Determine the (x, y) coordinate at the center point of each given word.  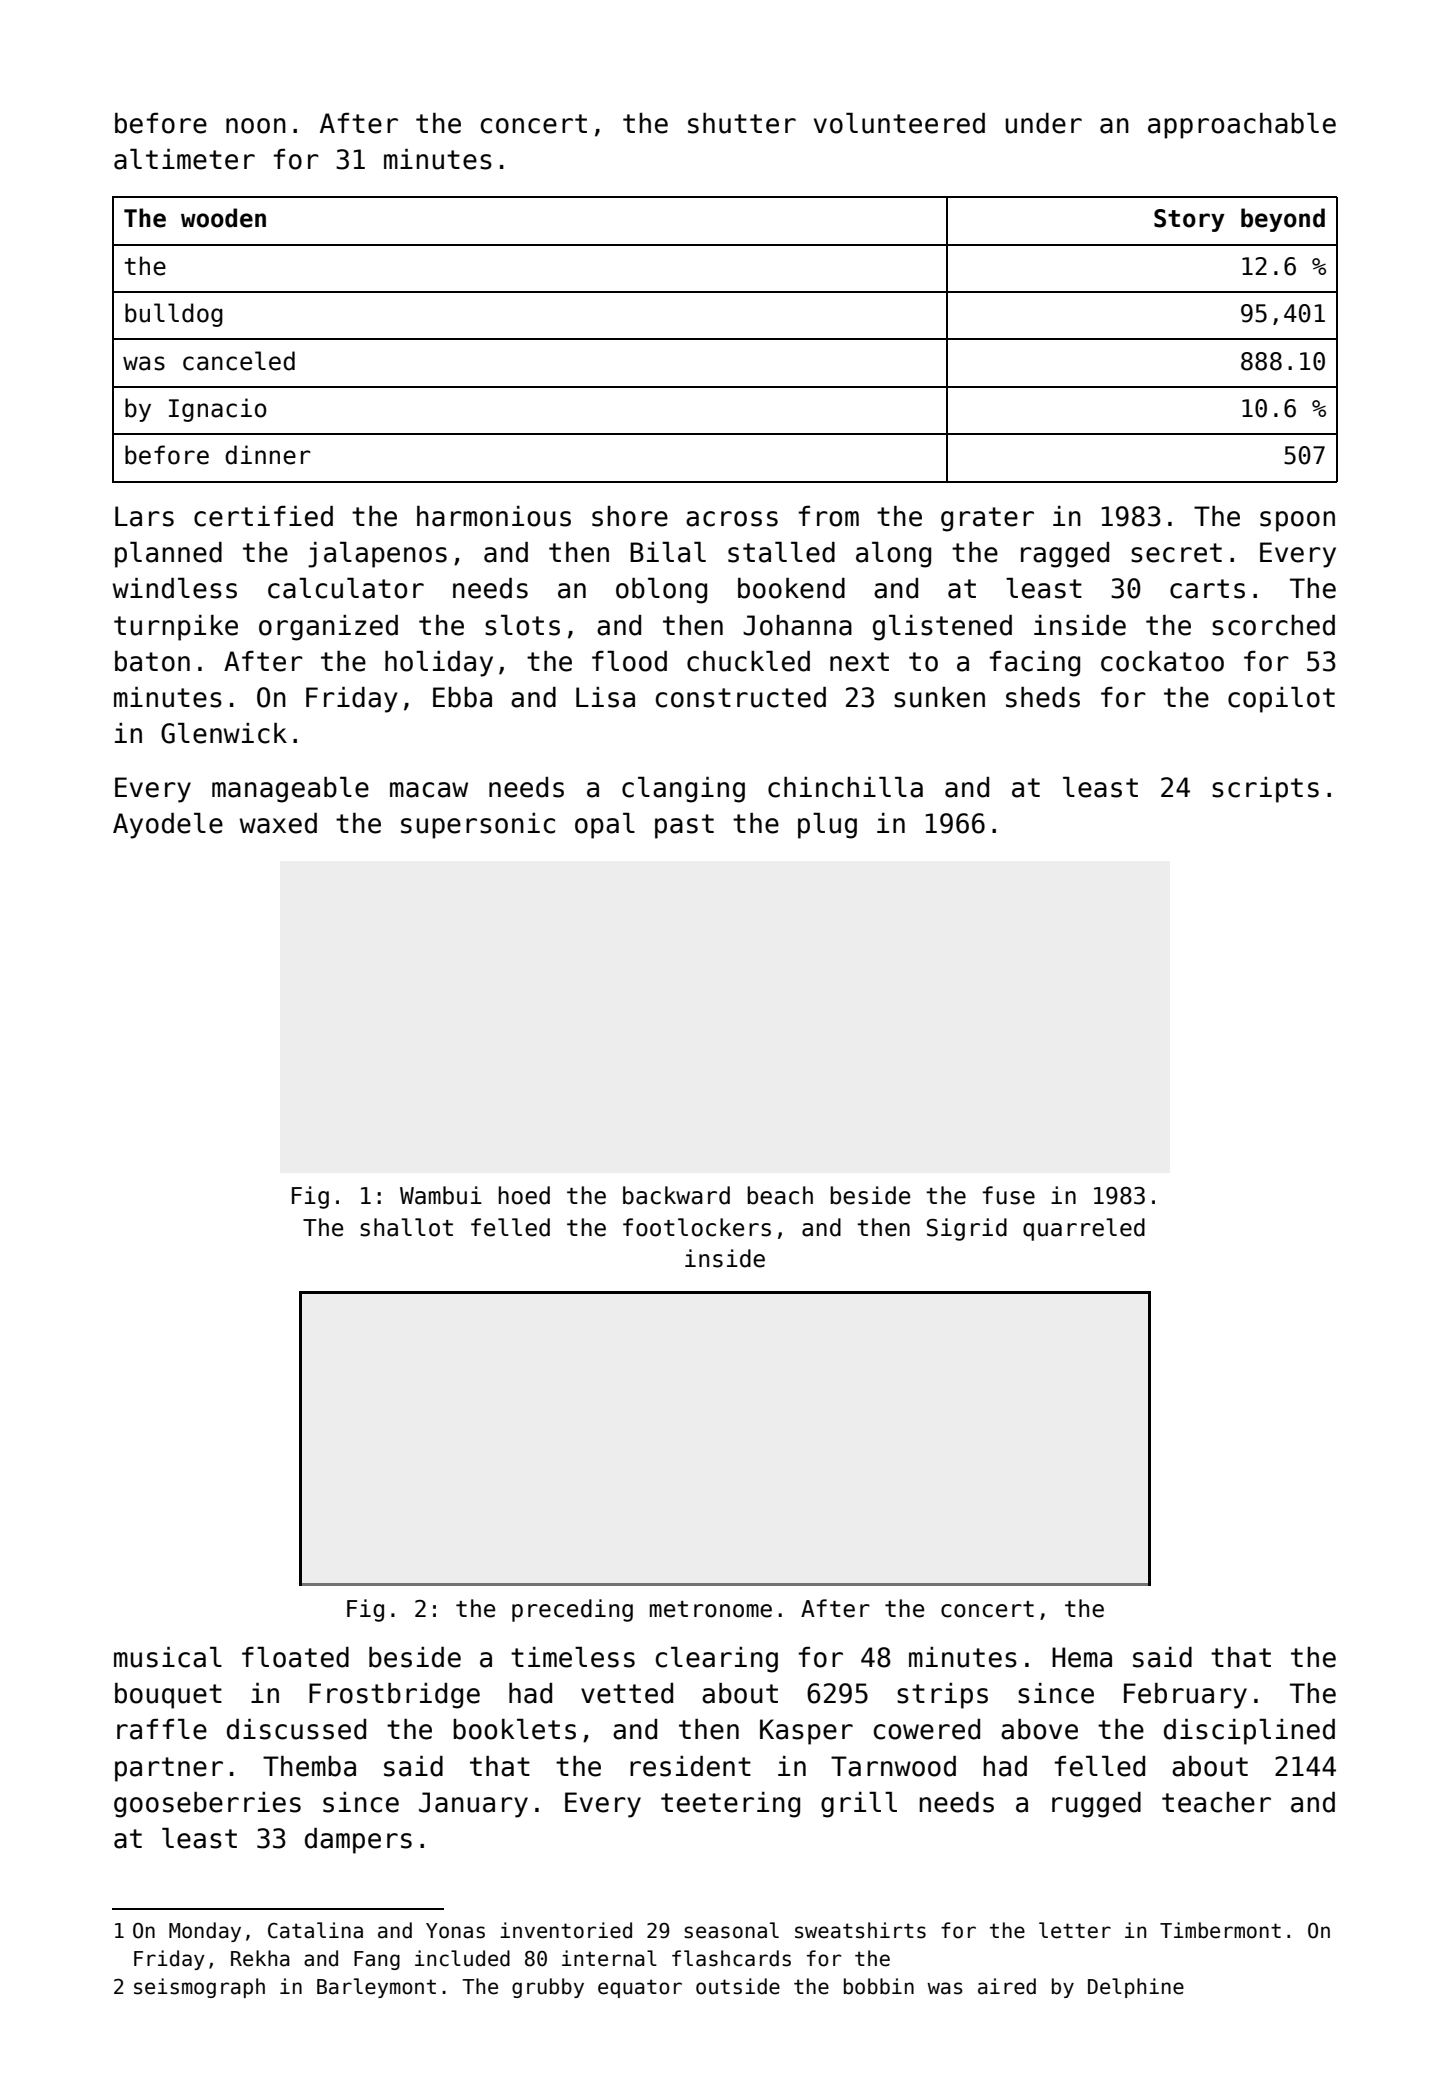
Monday (205, 1932)
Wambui (441, 1195)
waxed (278, 823)
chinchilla (845, 787)
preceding (572, 1610)
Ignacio (218, 410)
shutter (742, 123)
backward (676, 1195)
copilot (1281, 700)
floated (295, 1657)
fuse (1009, 1195)
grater (987, 519)
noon (256, 126)
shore (630, 516)
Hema (1082, 1657)
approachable (1242, 126)
